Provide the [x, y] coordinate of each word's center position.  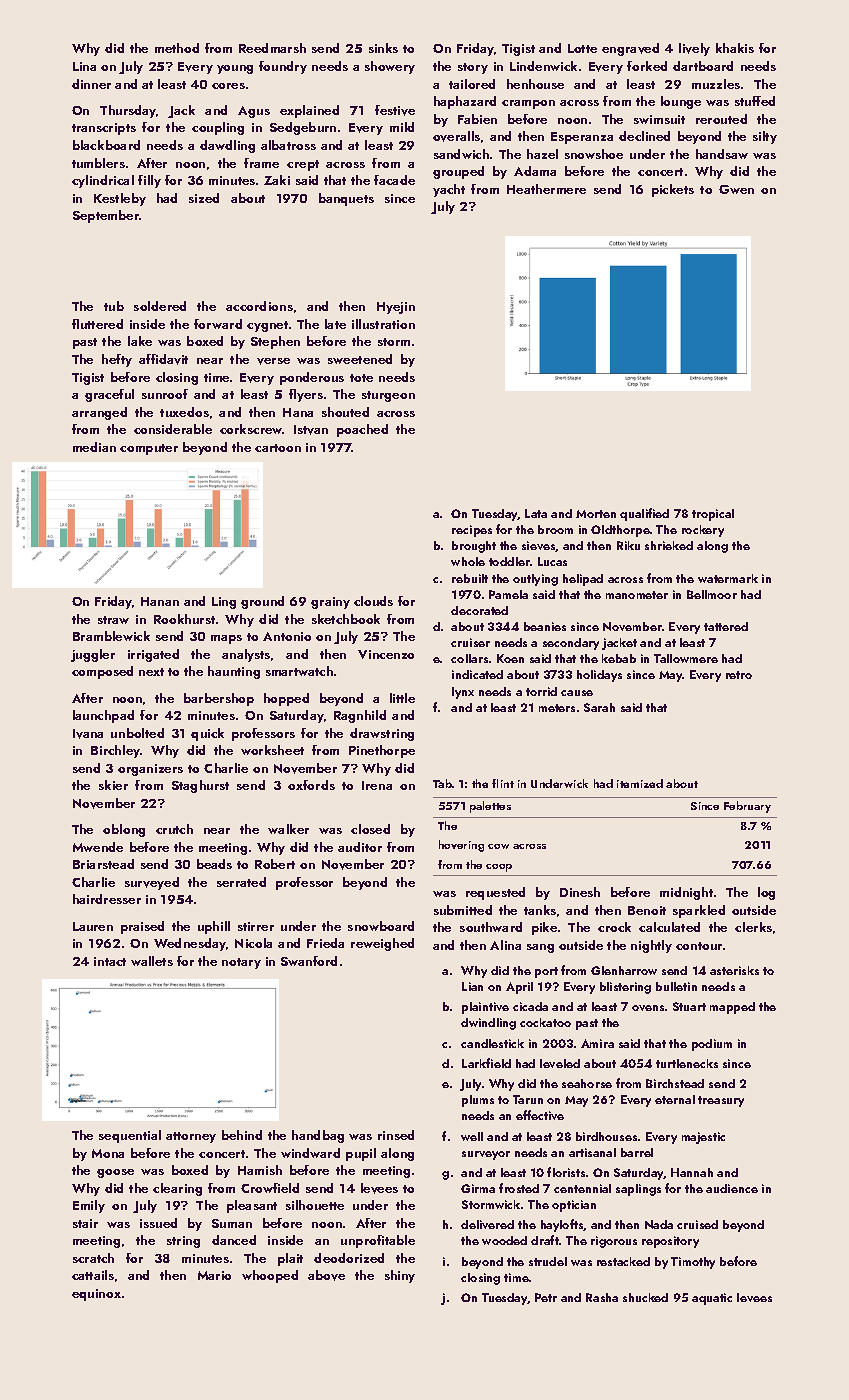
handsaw [722, 154]
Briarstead [103, 864]
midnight [686, 893]
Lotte [582, 48]
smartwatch [299, 671]
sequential [130, 1136]
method [177, 48]
